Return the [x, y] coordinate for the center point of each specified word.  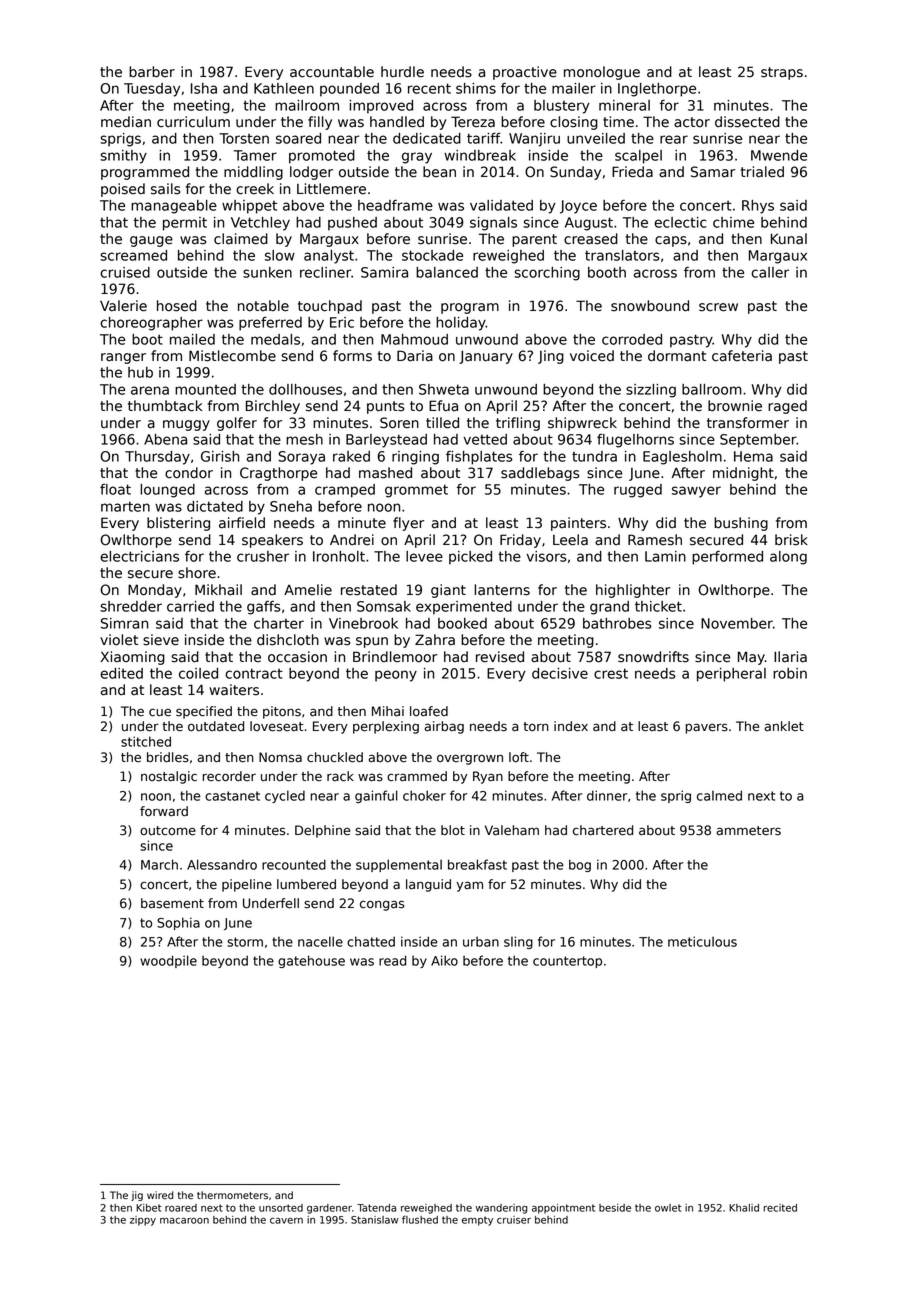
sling [518, 942]
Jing [551, 357]
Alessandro [222, 864]
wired [160, 1195]
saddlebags [540, 474]
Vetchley [260, 224]
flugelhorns [635, 441]
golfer [237, 424]
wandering [501, 1209]
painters [578, 524]
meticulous [702, 941]
